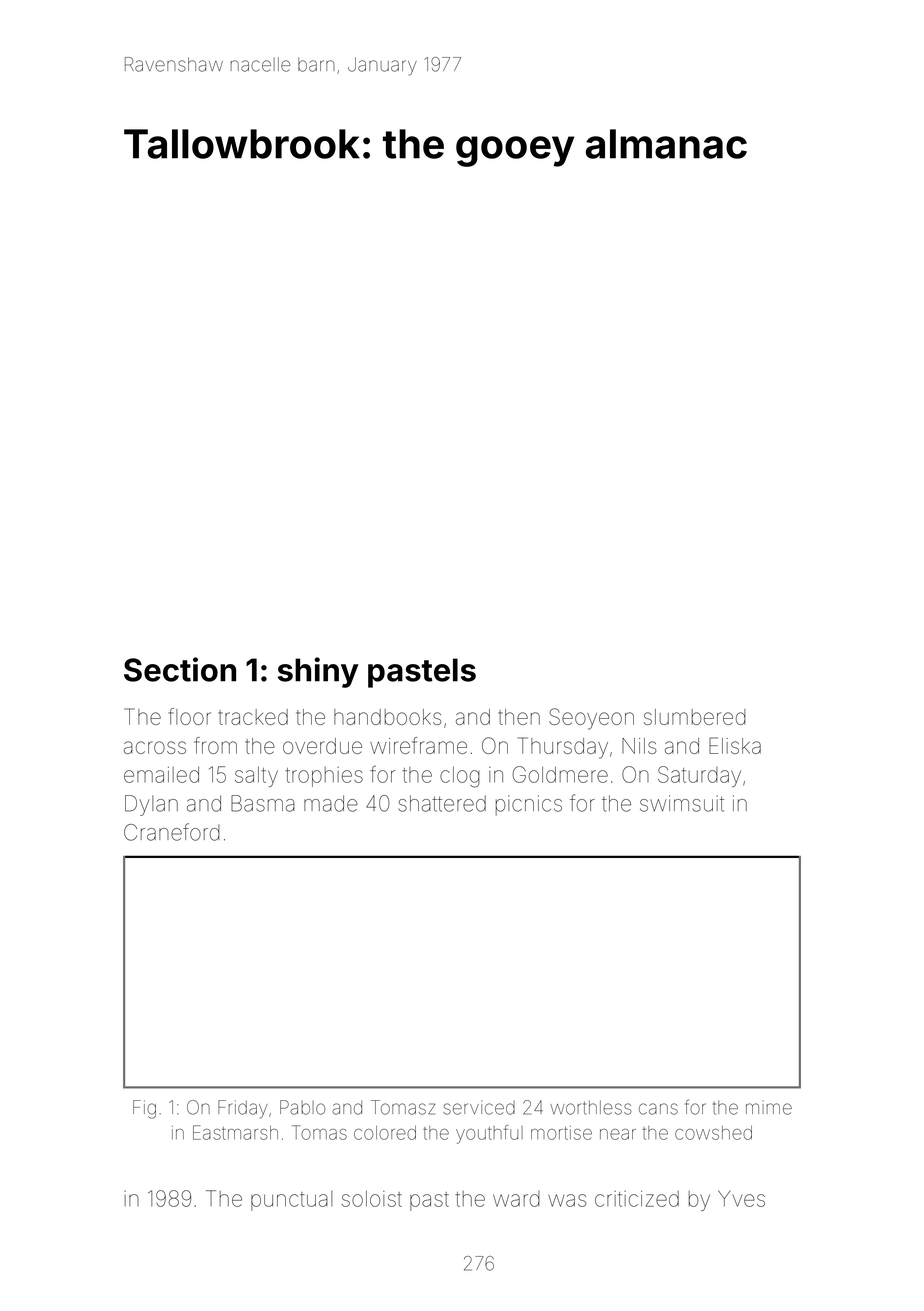 The height and width of the image is (1311, 924). What do you see at coordinates (263, 803) in the image?
I see `Basma` at bounding box center [263, 803].
